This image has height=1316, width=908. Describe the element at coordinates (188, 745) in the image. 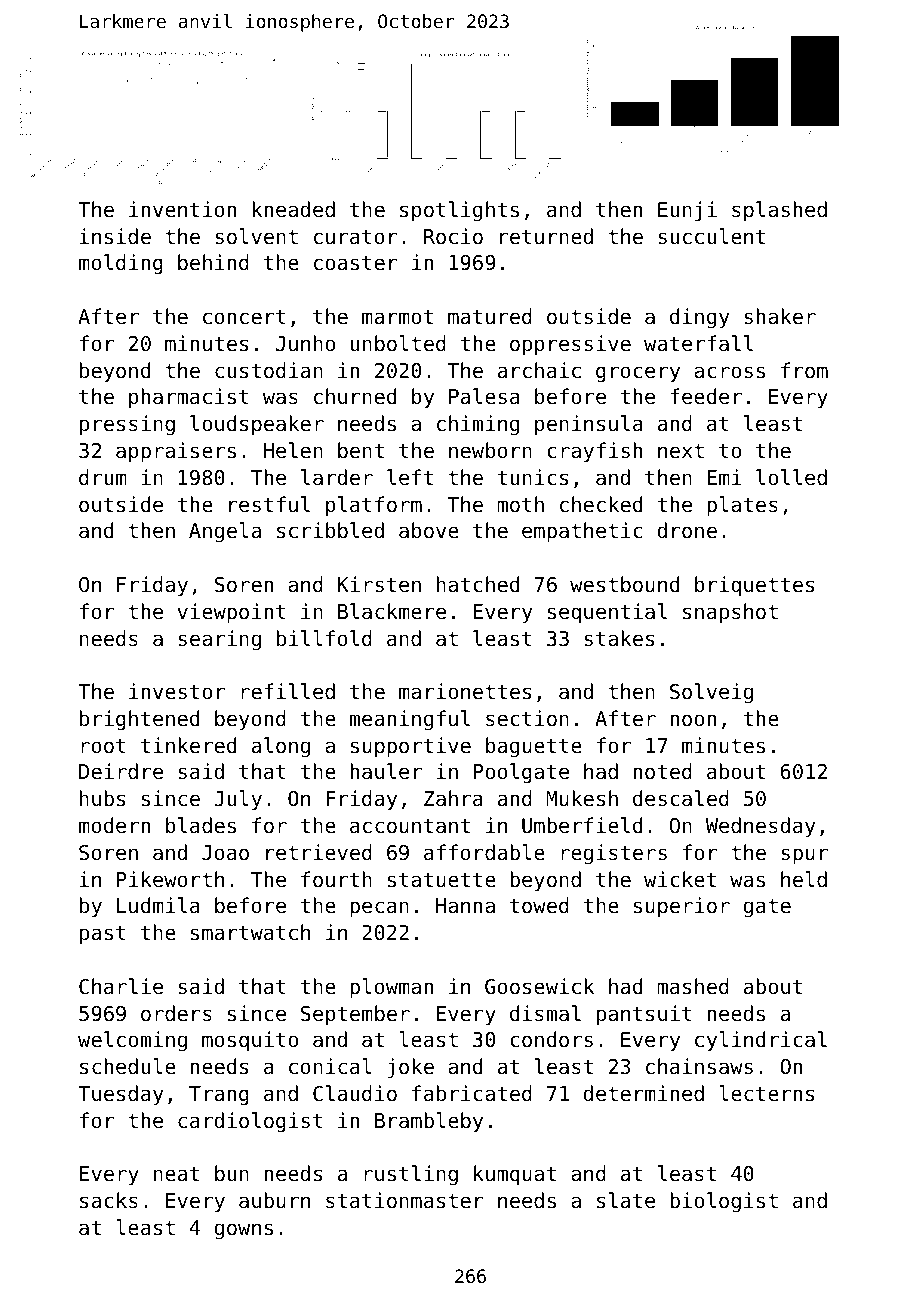

I see `tinkered` at that location.
